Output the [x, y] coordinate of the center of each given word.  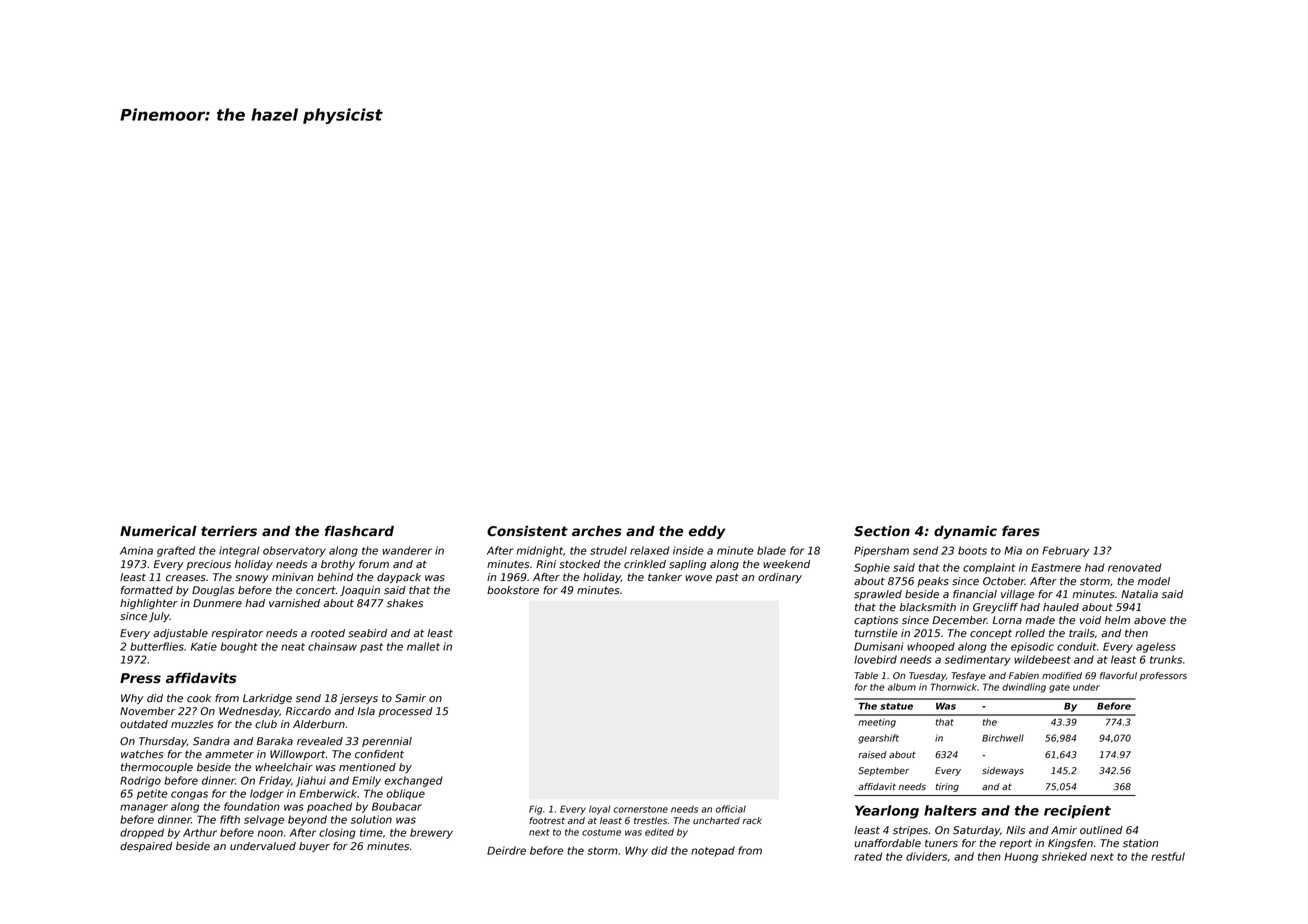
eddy [707, 532]
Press [140, 678]
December [959, 620]
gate [1059, 688]
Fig [535, 810]
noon [270, 833]
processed [405, 712]
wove [698, 578]
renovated [1135, 567]
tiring [947, 787]
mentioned [367, 767]
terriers [229, 531]
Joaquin [360, 591]
